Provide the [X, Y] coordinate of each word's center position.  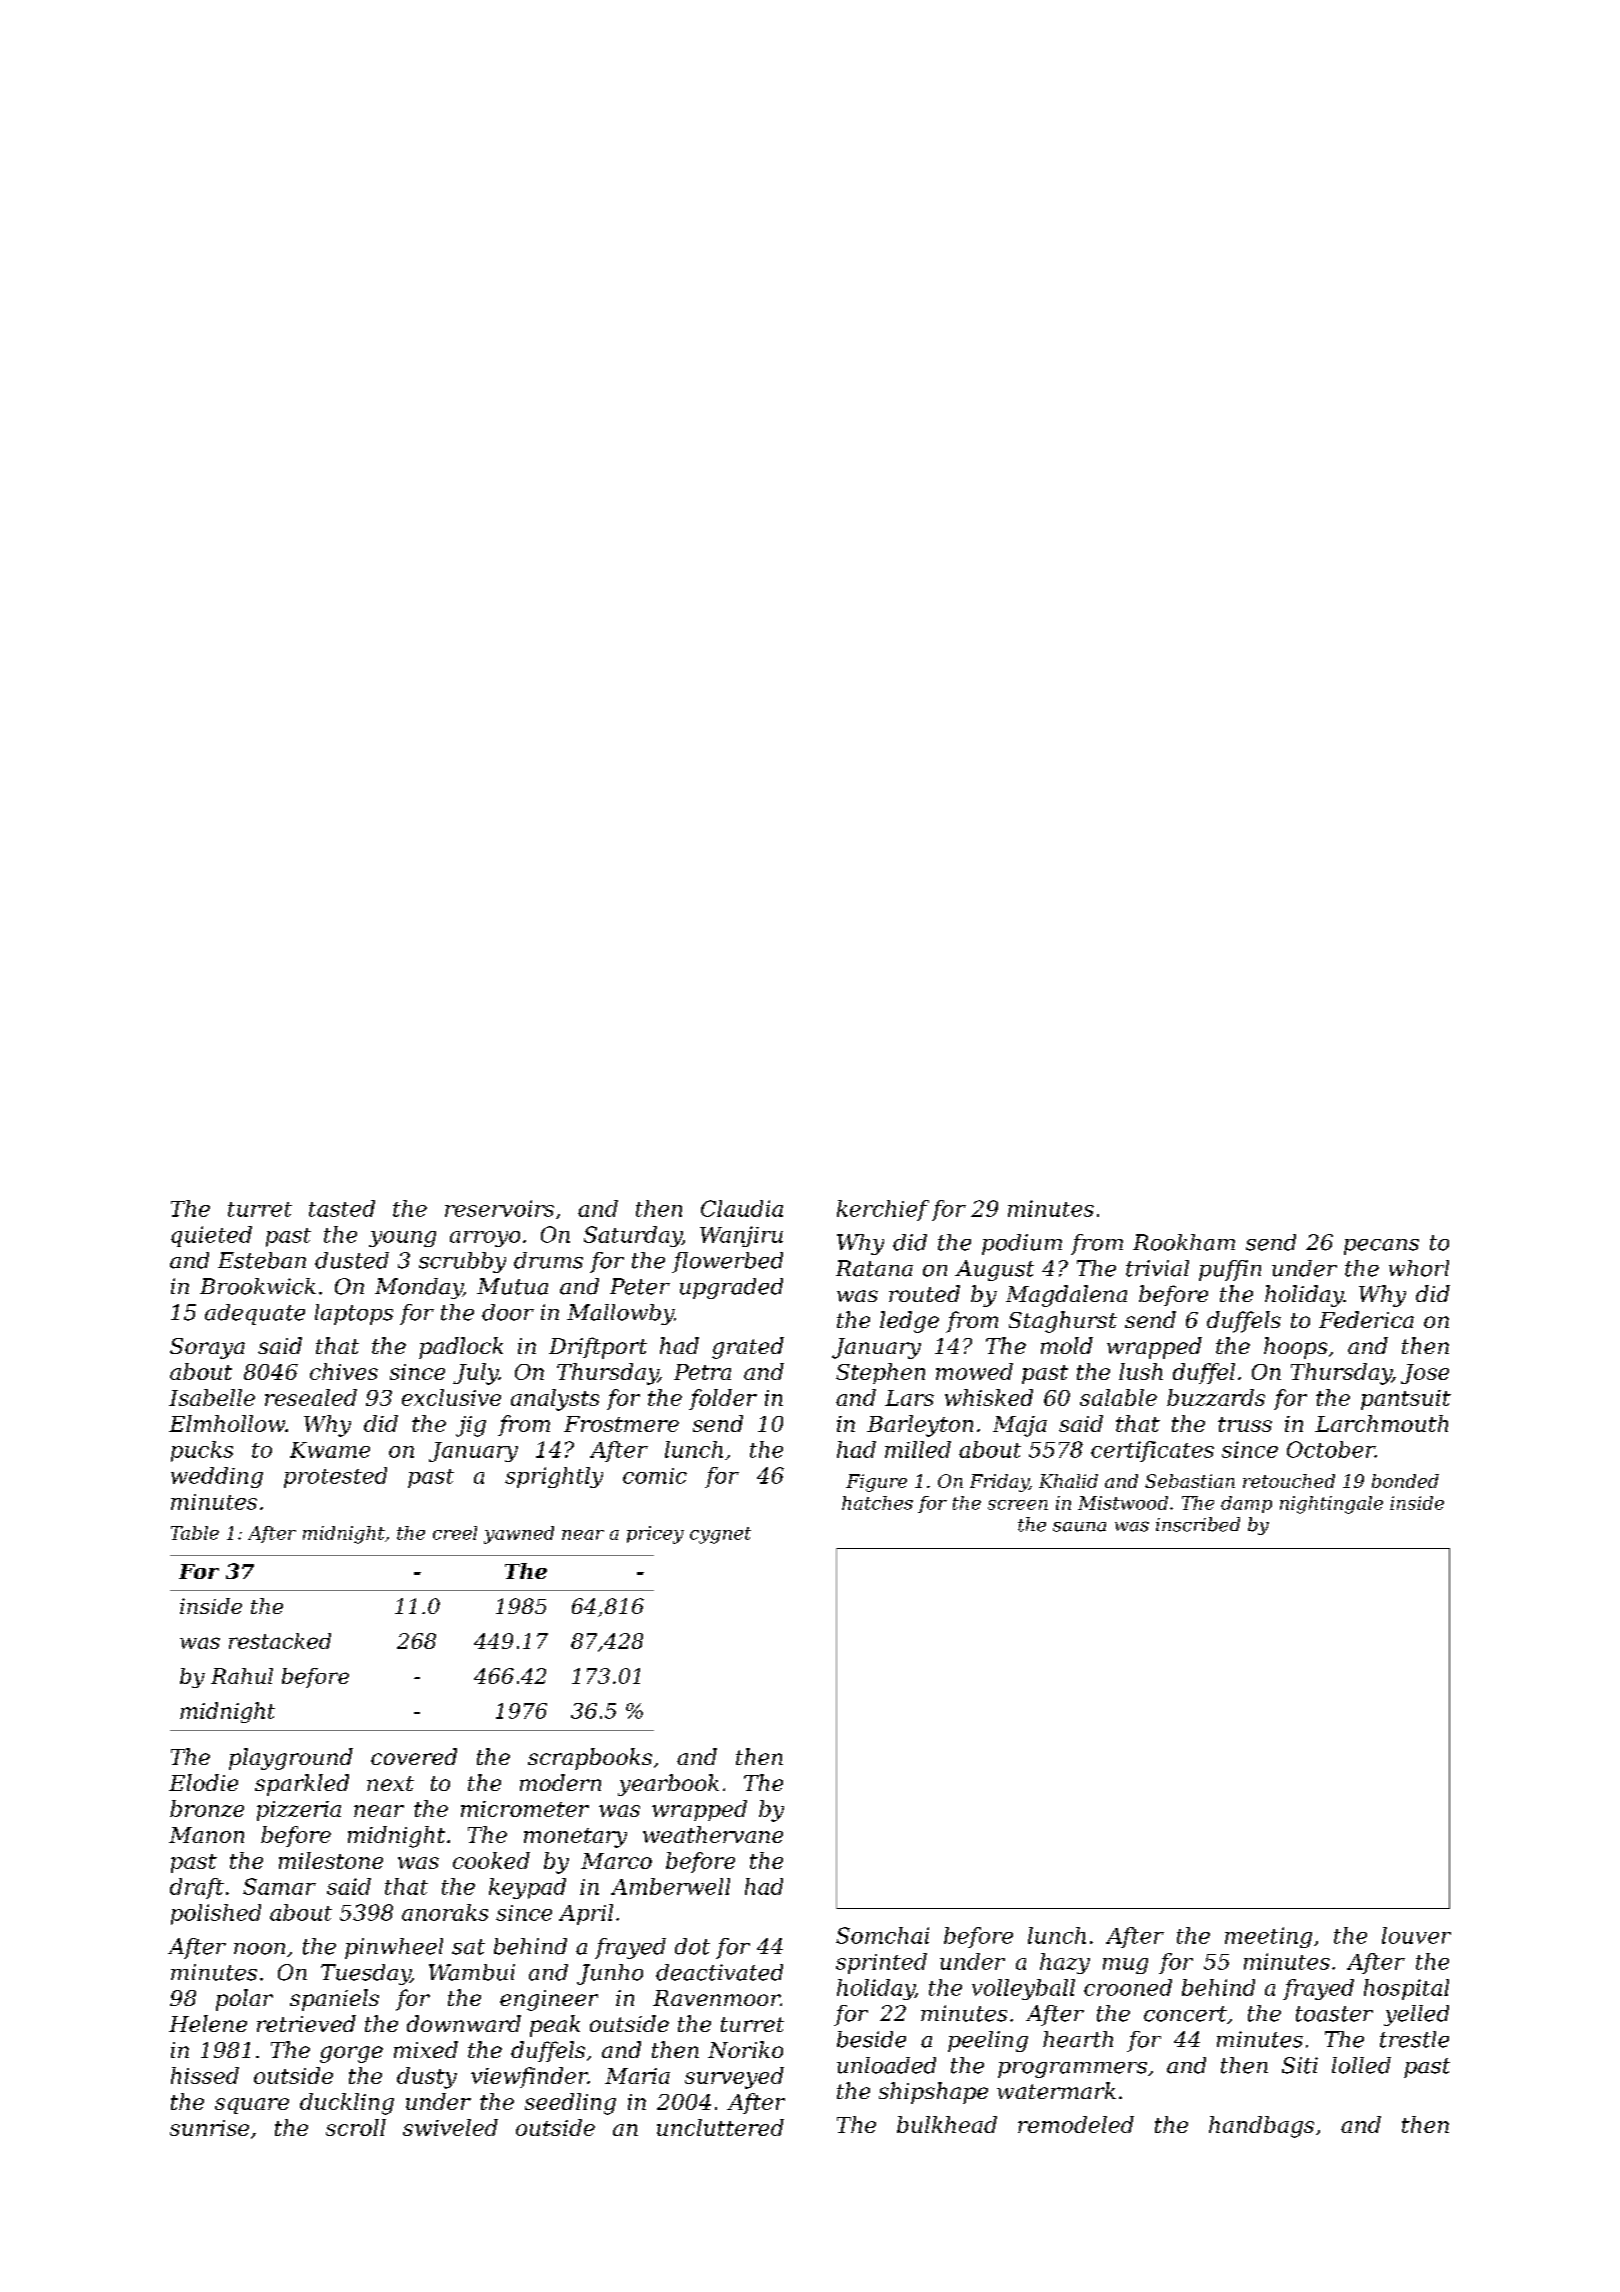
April [586, 1914]
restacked [280, 1641]
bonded [1405, 1481]
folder [723, 1399]
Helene [208, 2023]
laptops [354, 1314]
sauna [1079, 1527]
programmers [1072, 2070]
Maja [1020, 1426]
